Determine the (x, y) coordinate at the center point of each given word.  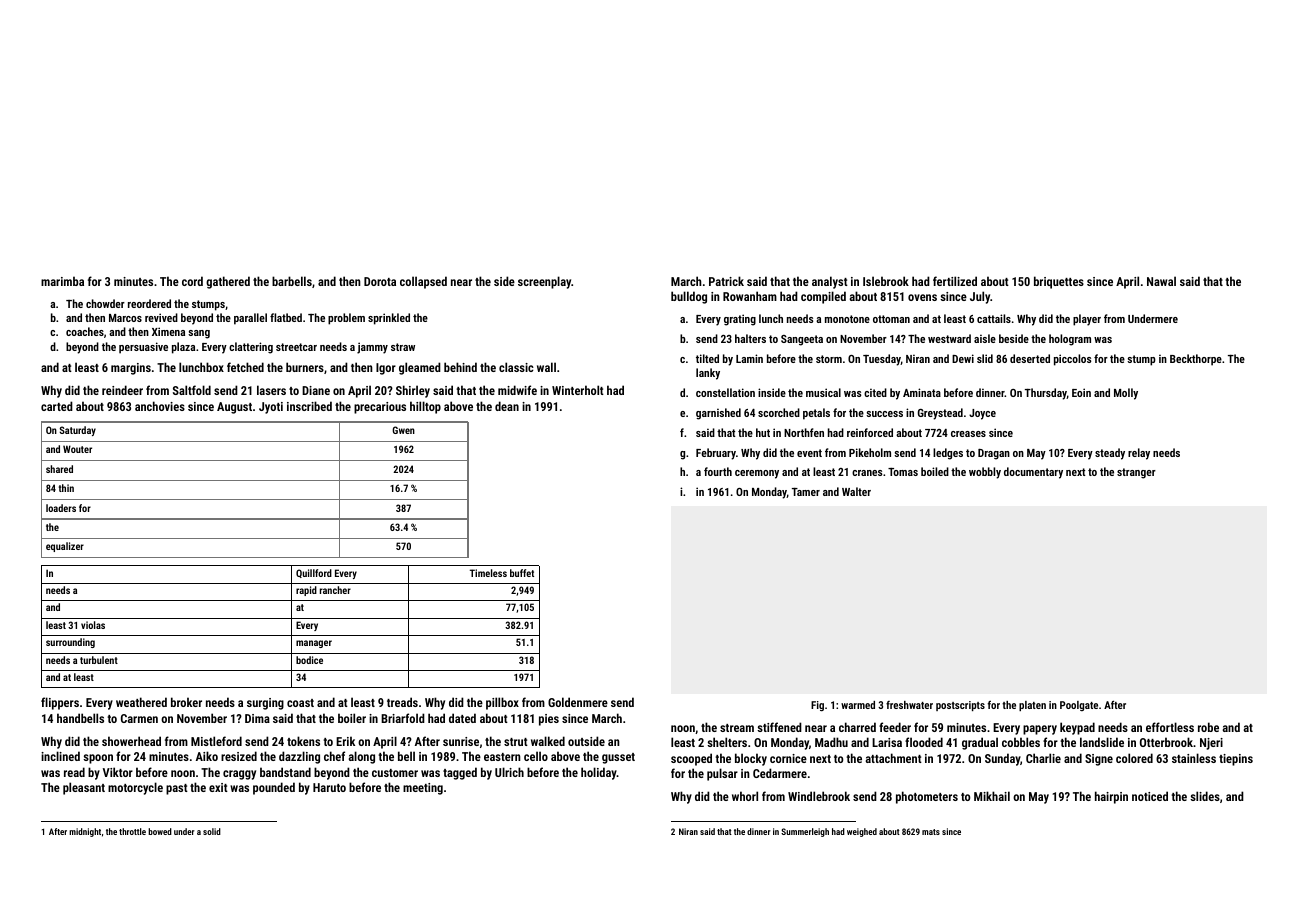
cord (192, 281)
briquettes (1059, 282)
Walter (856, 491)
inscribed (309, 406)
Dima (257, 718)
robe (1208, 727)
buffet (522, 573)
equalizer (65, 547)
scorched (779, 412)
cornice (788, 758)
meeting (423, 789)
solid (212, 831)
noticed (1150, 796)
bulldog (689, 297)
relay (1139, 454)
